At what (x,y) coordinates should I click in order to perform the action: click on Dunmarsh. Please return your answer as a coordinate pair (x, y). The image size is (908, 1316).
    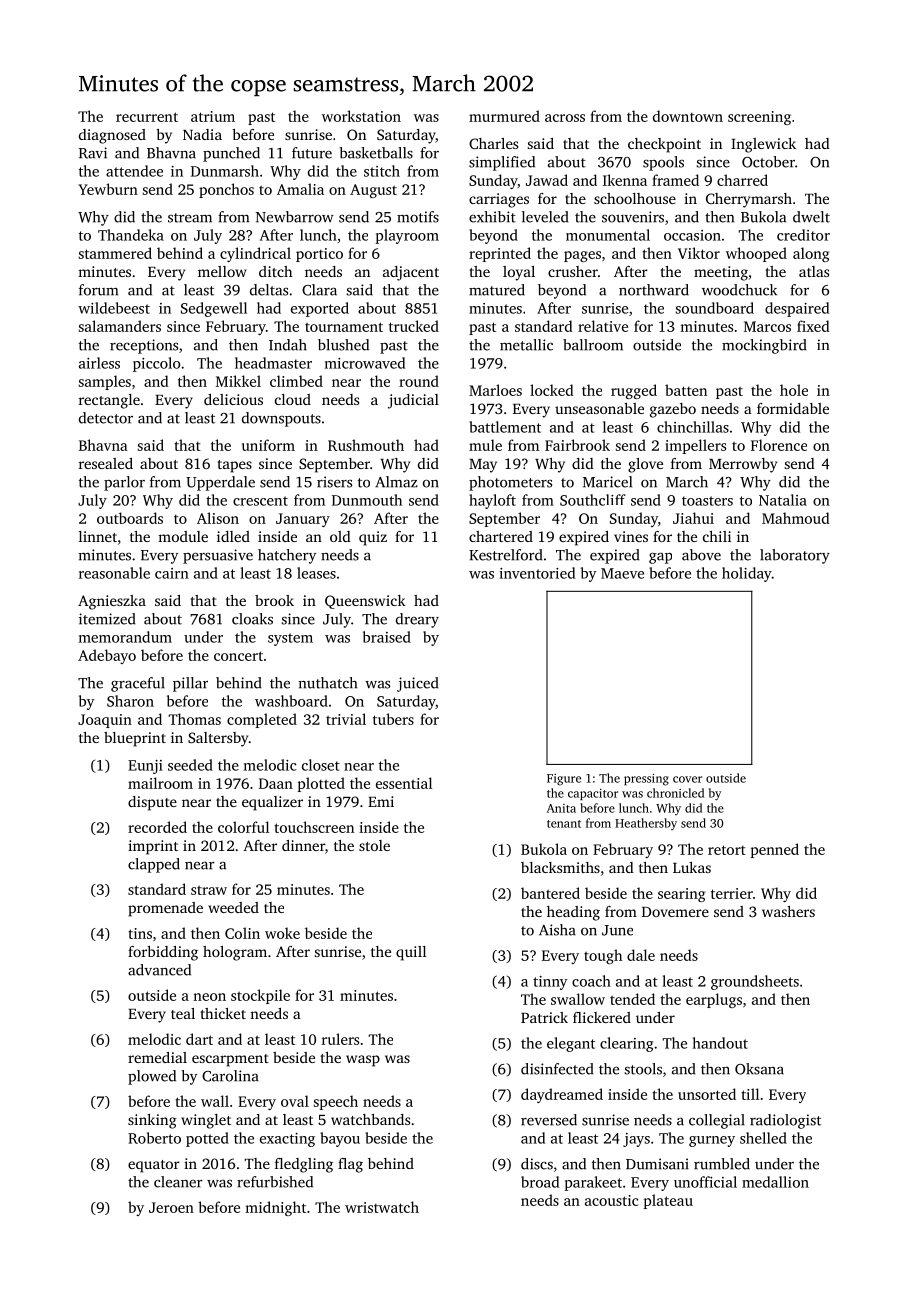
    Looking at the image, I should click on (225, 171).
